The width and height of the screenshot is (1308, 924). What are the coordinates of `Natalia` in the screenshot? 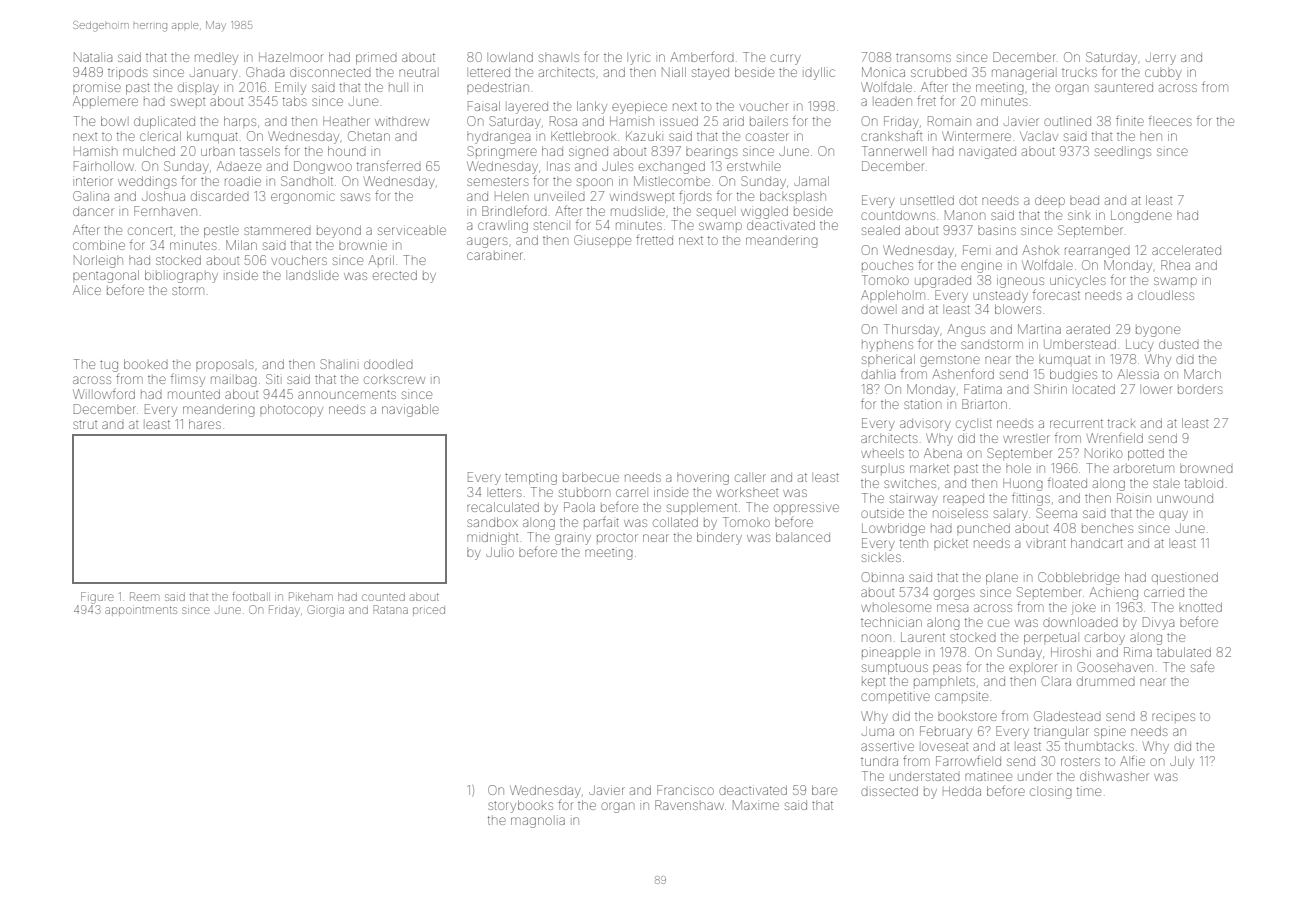 It's located at (93, 57).
